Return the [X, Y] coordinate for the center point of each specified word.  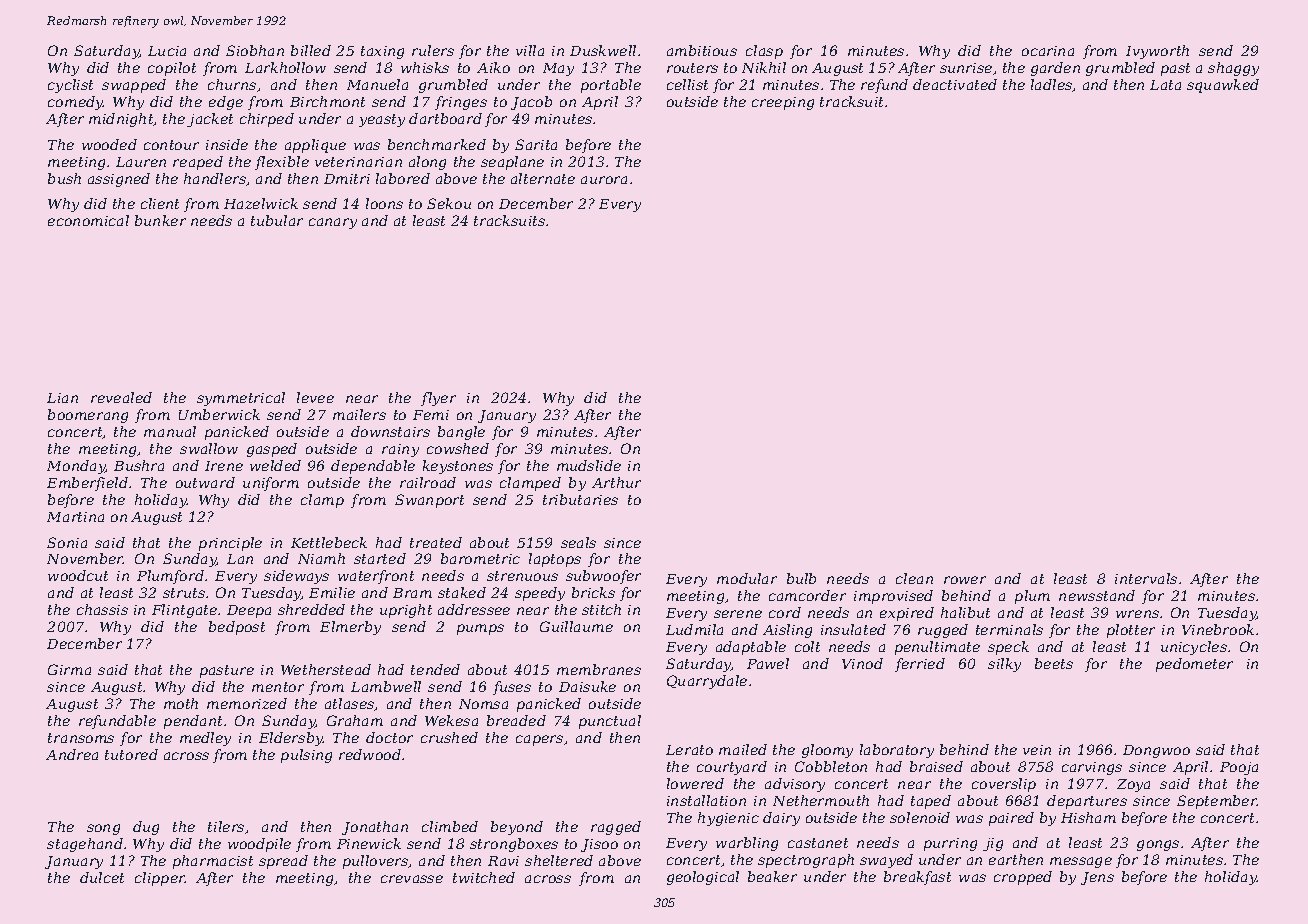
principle [230, 544]
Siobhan [255, 50]
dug [146, 828]
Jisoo [599, 845]
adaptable [751, 648]
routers [692, 68]
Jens [1097, 878]
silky [1004, 665]
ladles [1052, 85]
